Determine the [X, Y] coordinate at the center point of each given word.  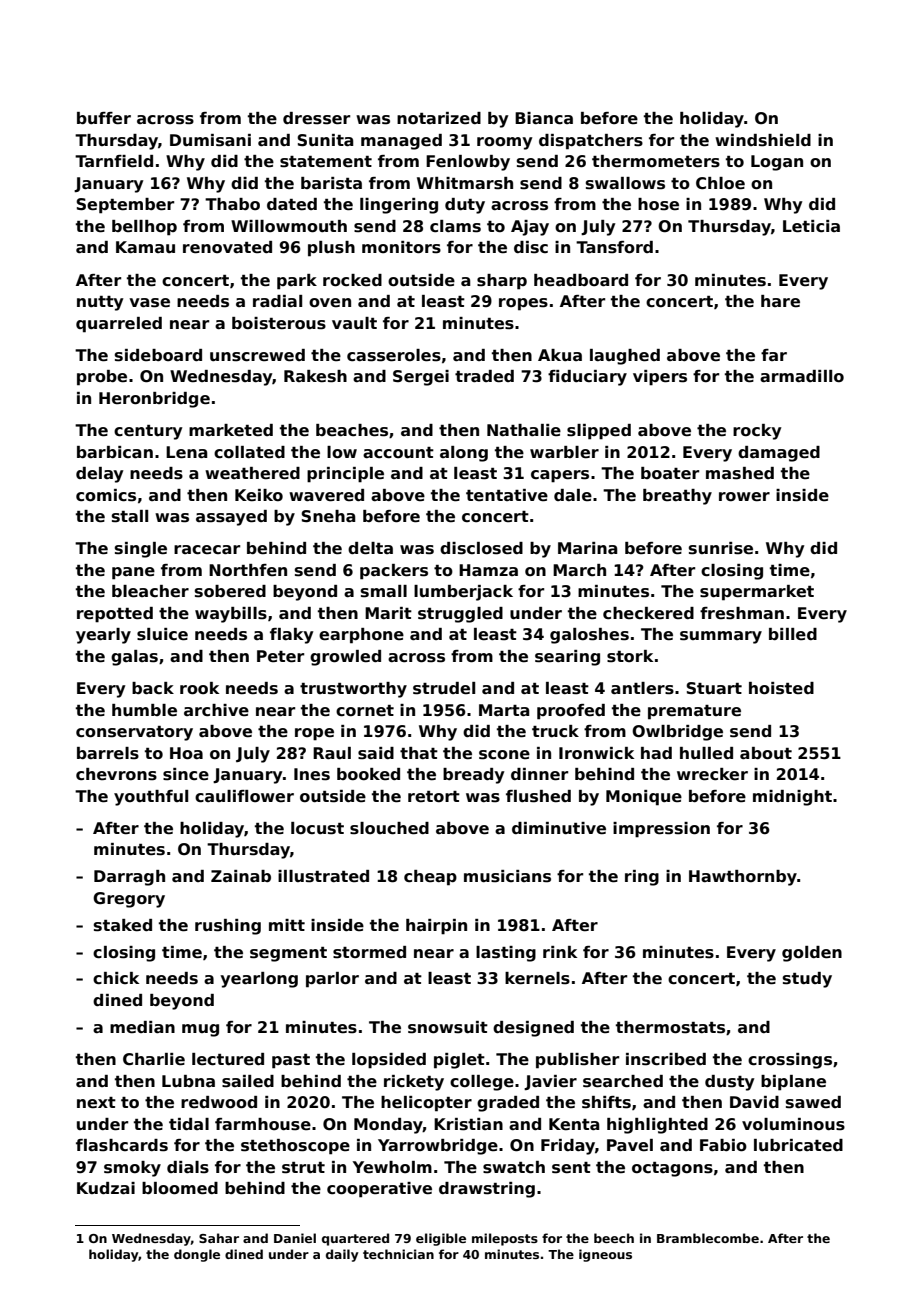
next [96, 1103]
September [125, 206]
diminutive [559, 828]
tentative [507, 495]
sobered [230, 591]
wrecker [712, 774]
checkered [648, 613]
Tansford [614, 247]
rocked [352, 280]
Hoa [186, 753]
